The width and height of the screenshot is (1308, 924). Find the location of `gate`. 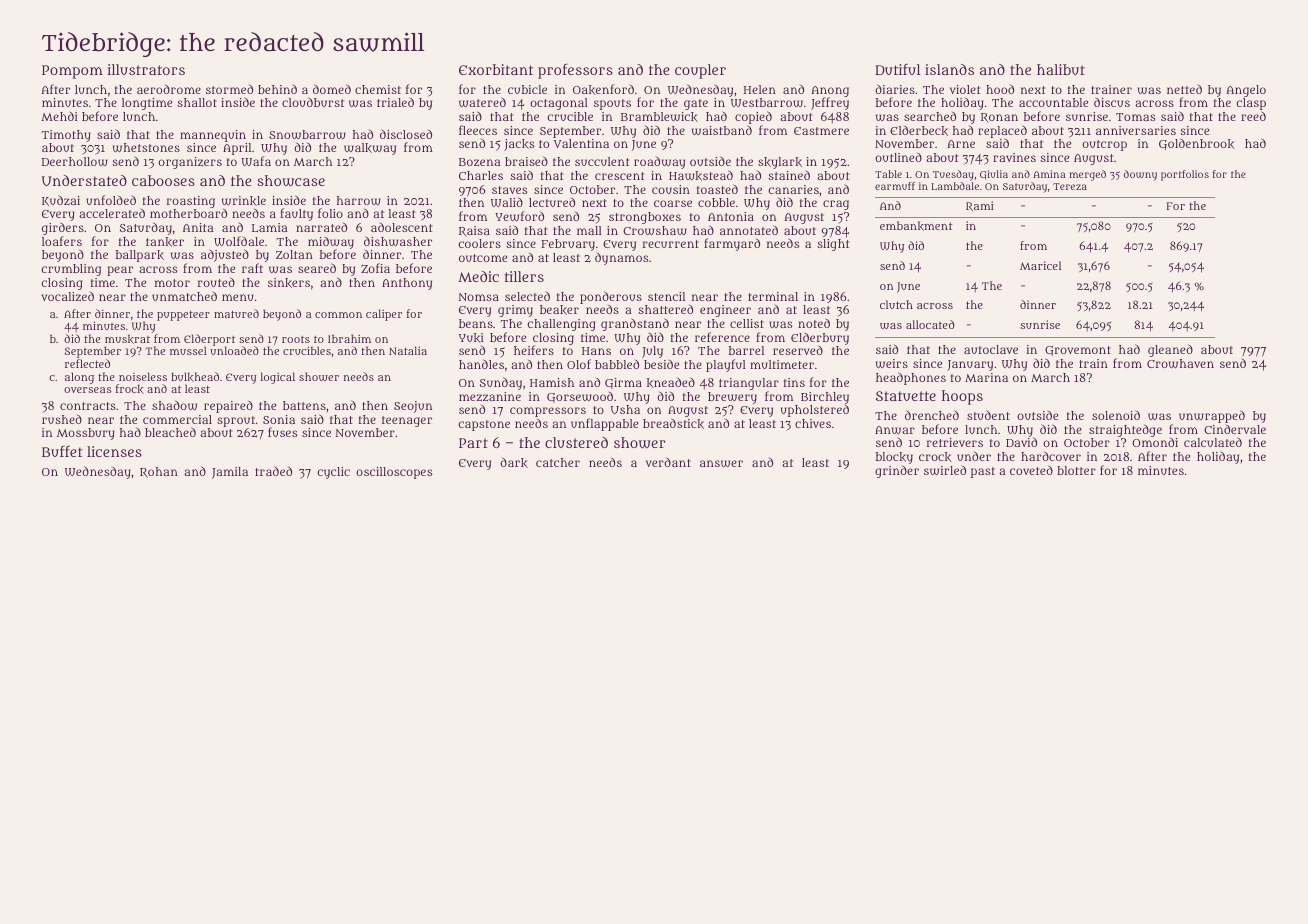

gate is located at coordinates (696, 104).
